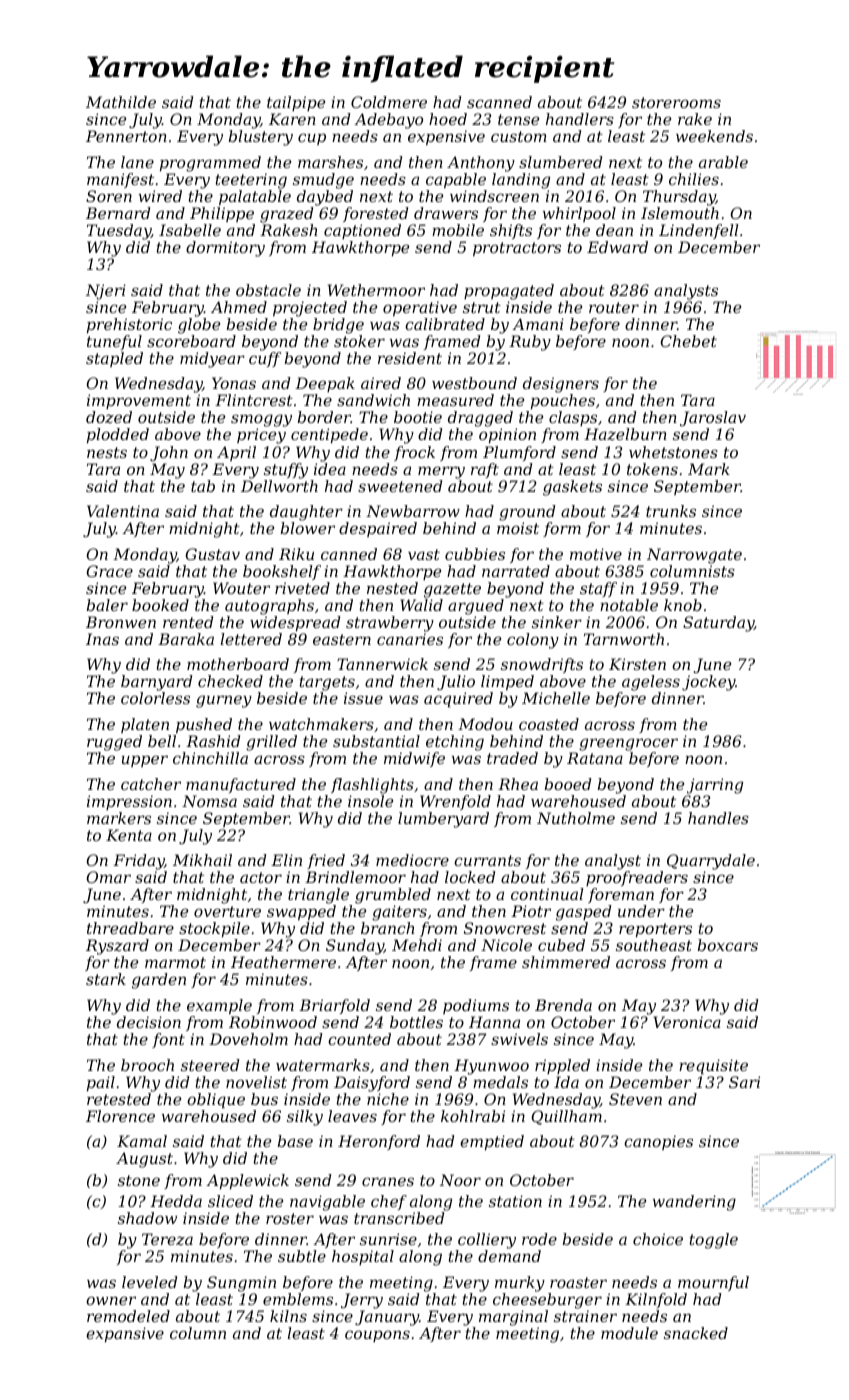 The image size is (849, 1400). I want to click on storerooms, so click(676, 102).
